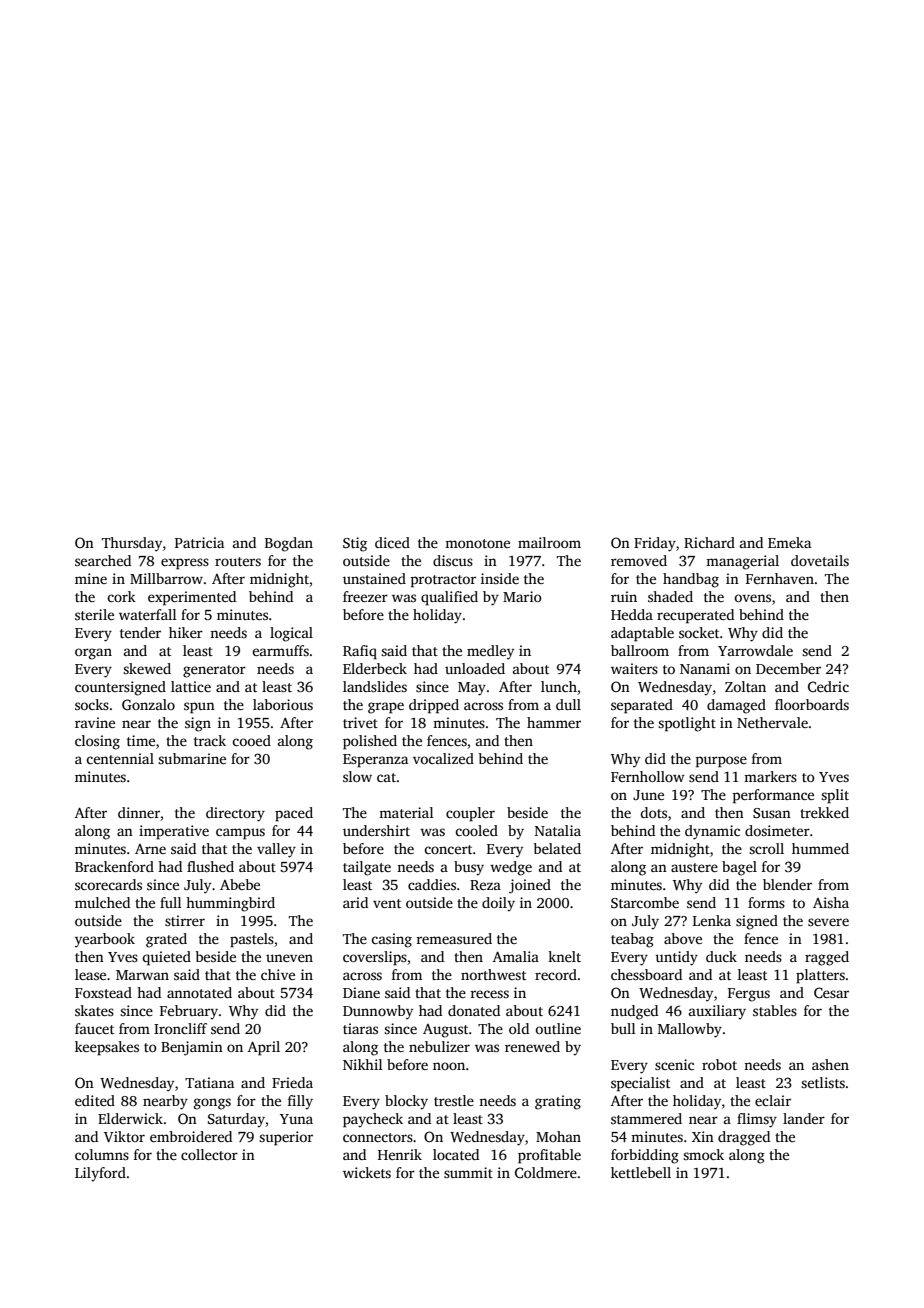 This screenshot has width=924, height=1308. Describe the element at coordinates (789, 542) in the screenshot. I see `Emeka` at that location.
